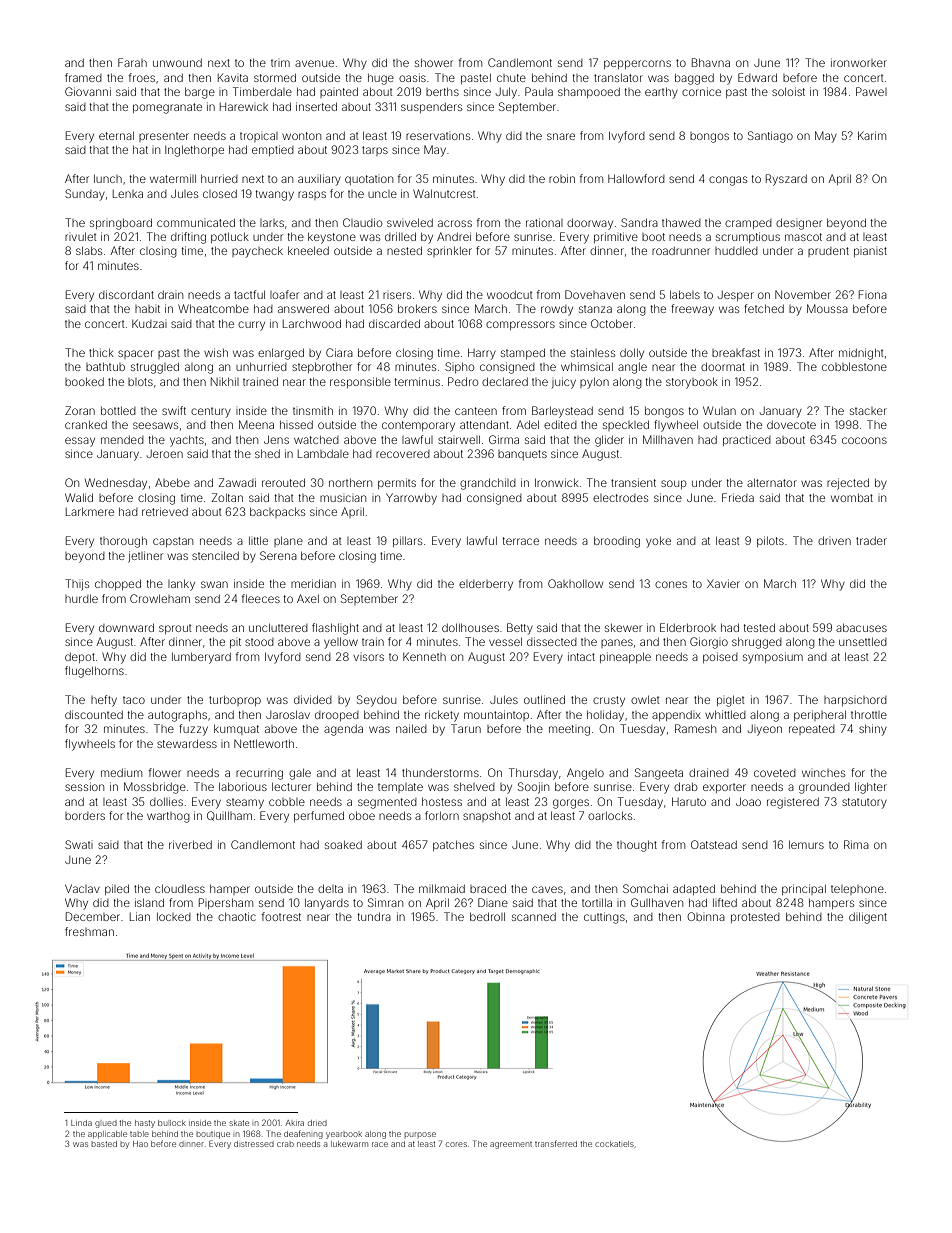 This screenshot has height=1233, width=952. What do you see at coordinates (799, 224) in the screenshot?
I see `designer` at bounding box center [799, 224].
